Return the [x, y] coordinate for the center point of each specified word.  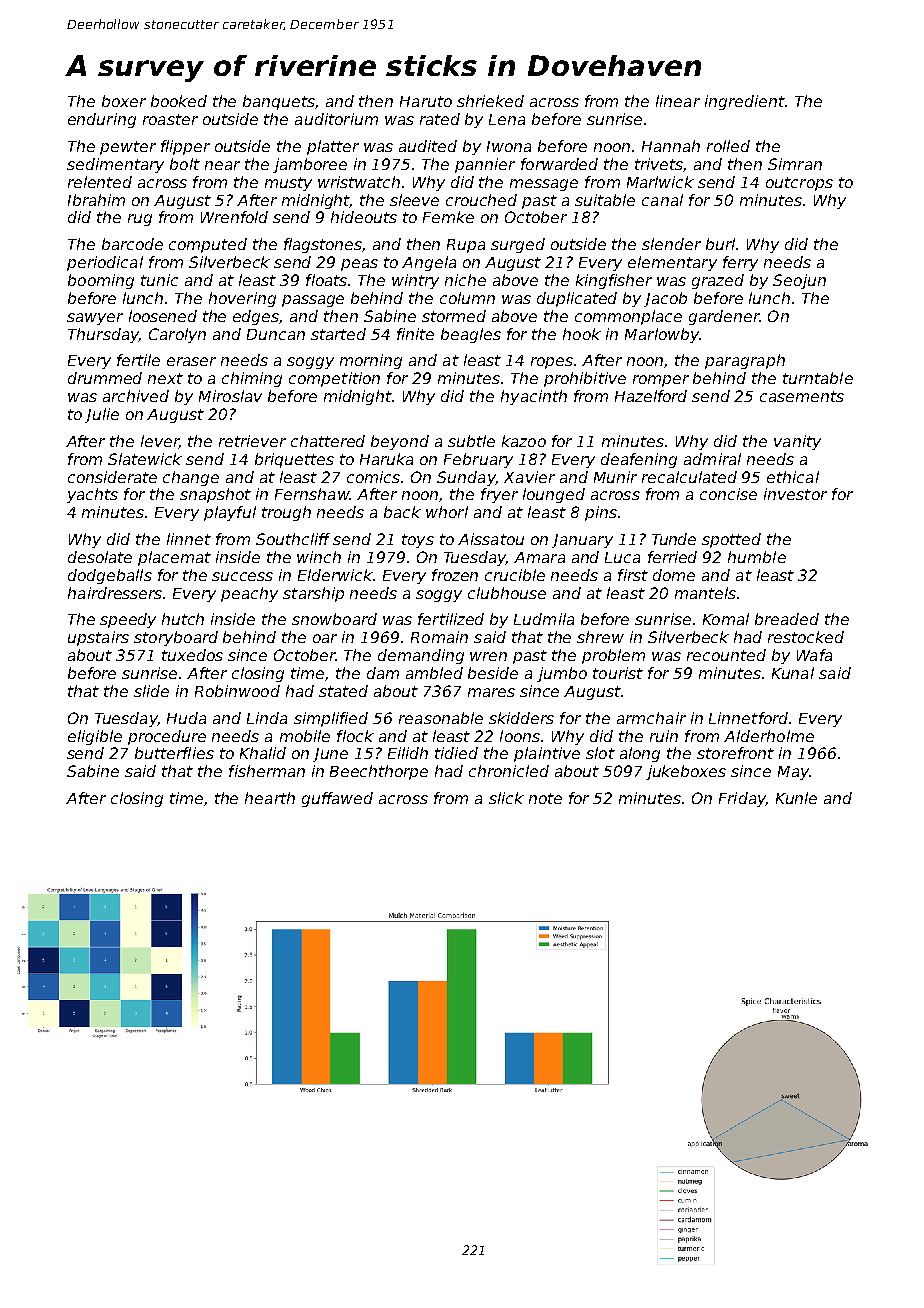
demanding [421, 656]
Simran [795, 164]
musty [288, 184]
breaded [787, 619]
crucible [515, 575]
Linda [267, 718]
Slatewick [145, 459]
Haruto [426, 101]
